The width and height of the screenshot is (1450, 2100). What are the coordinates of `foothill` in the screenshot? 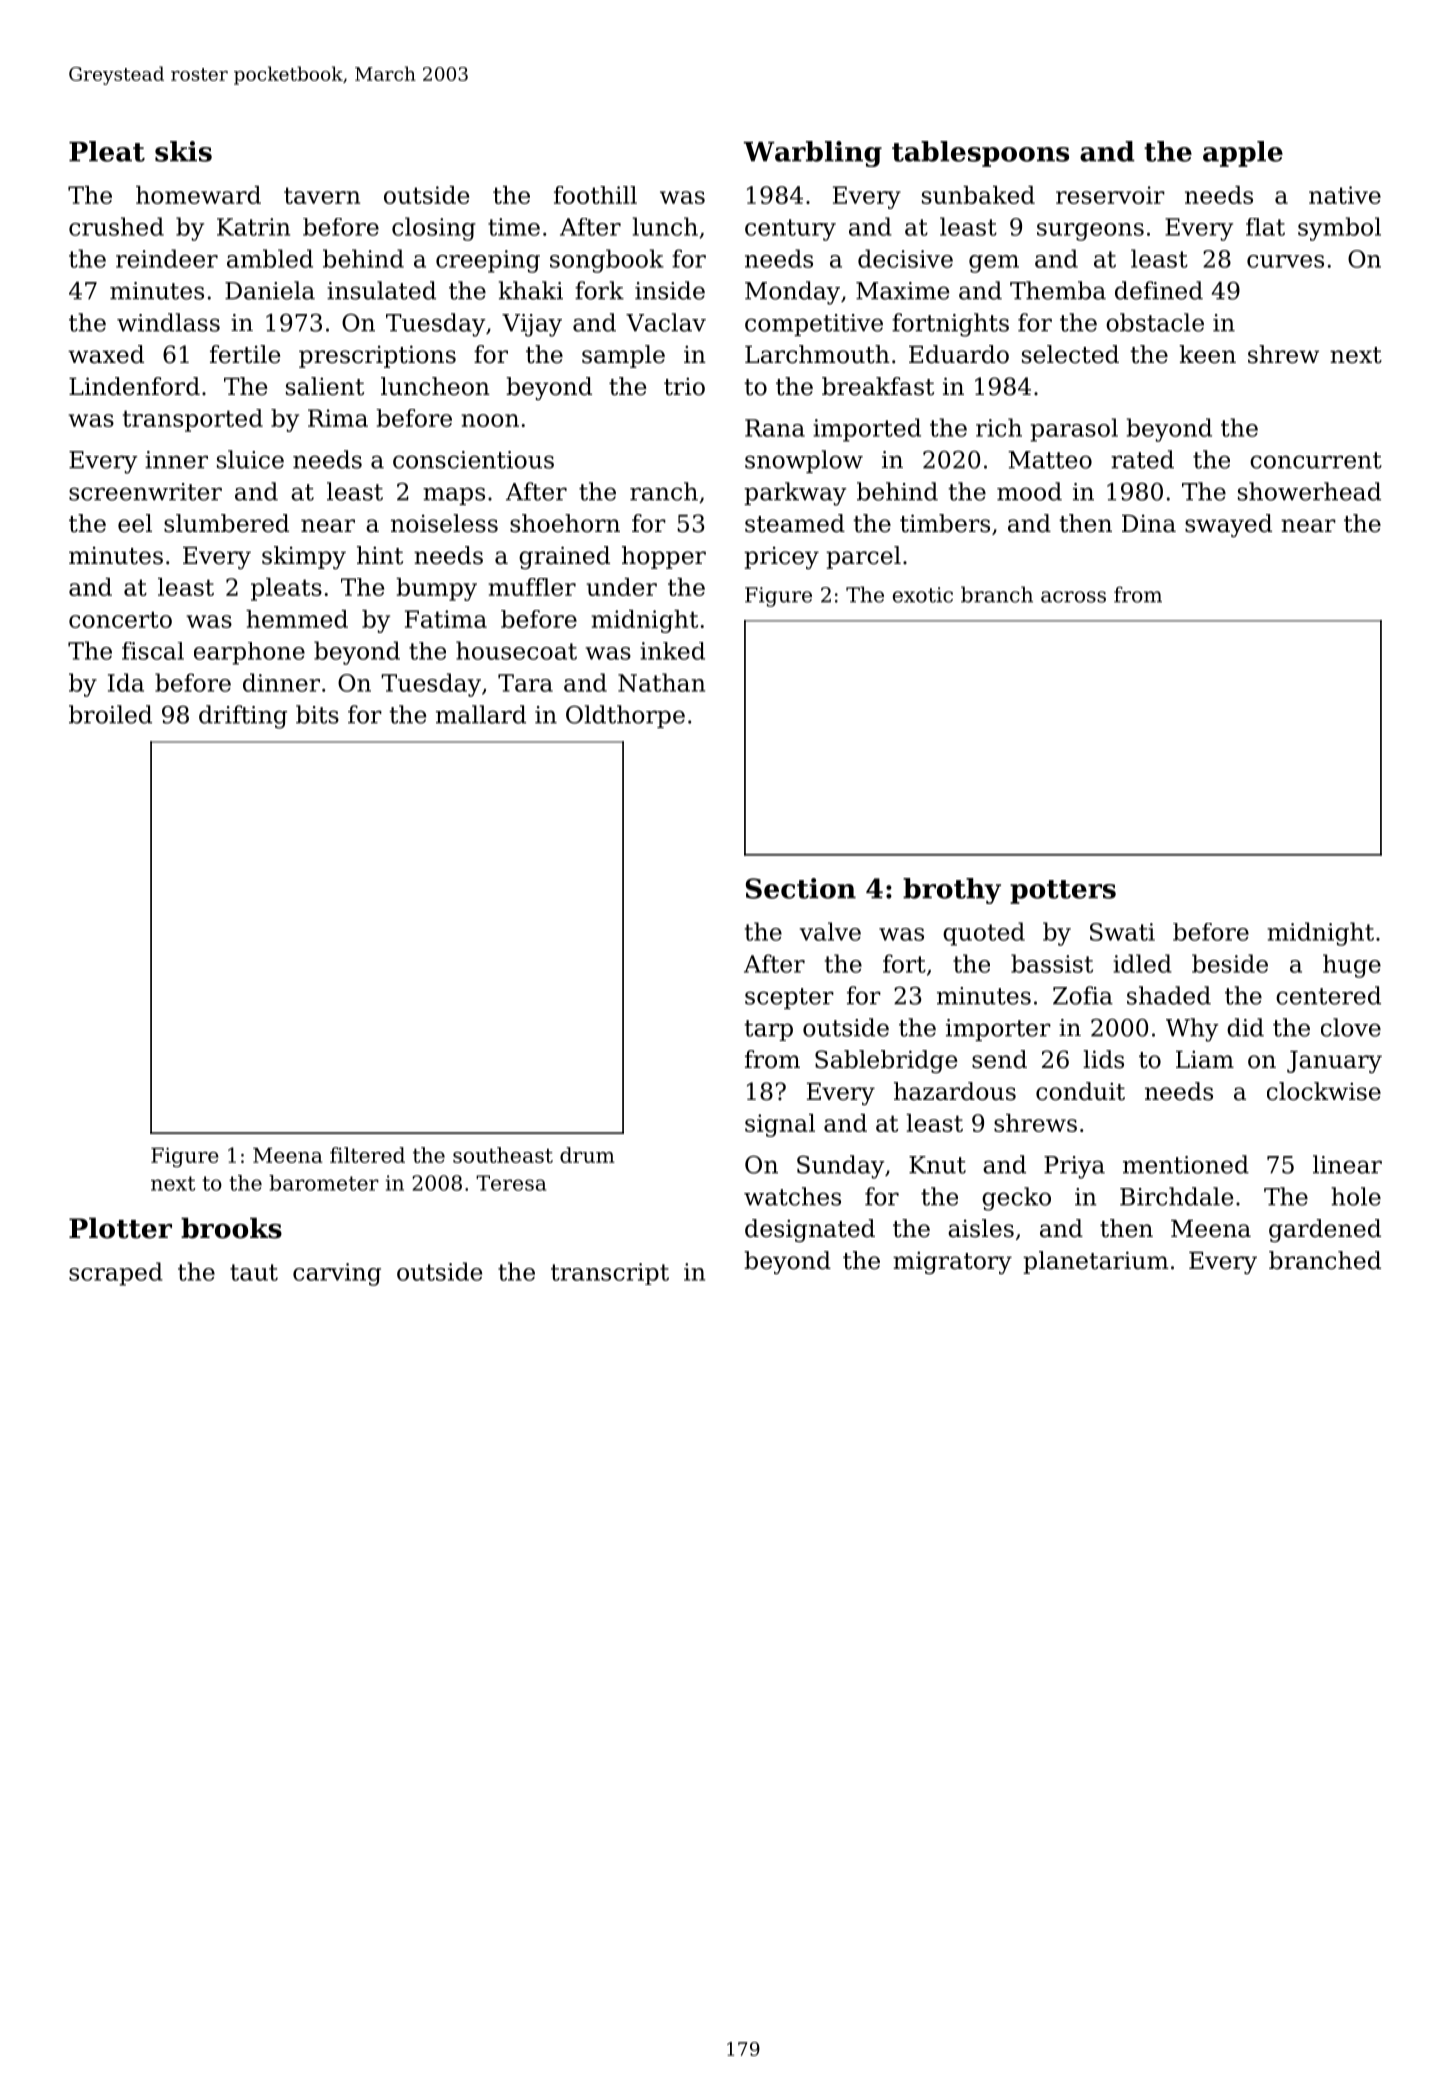 It's located at (595, 195).
